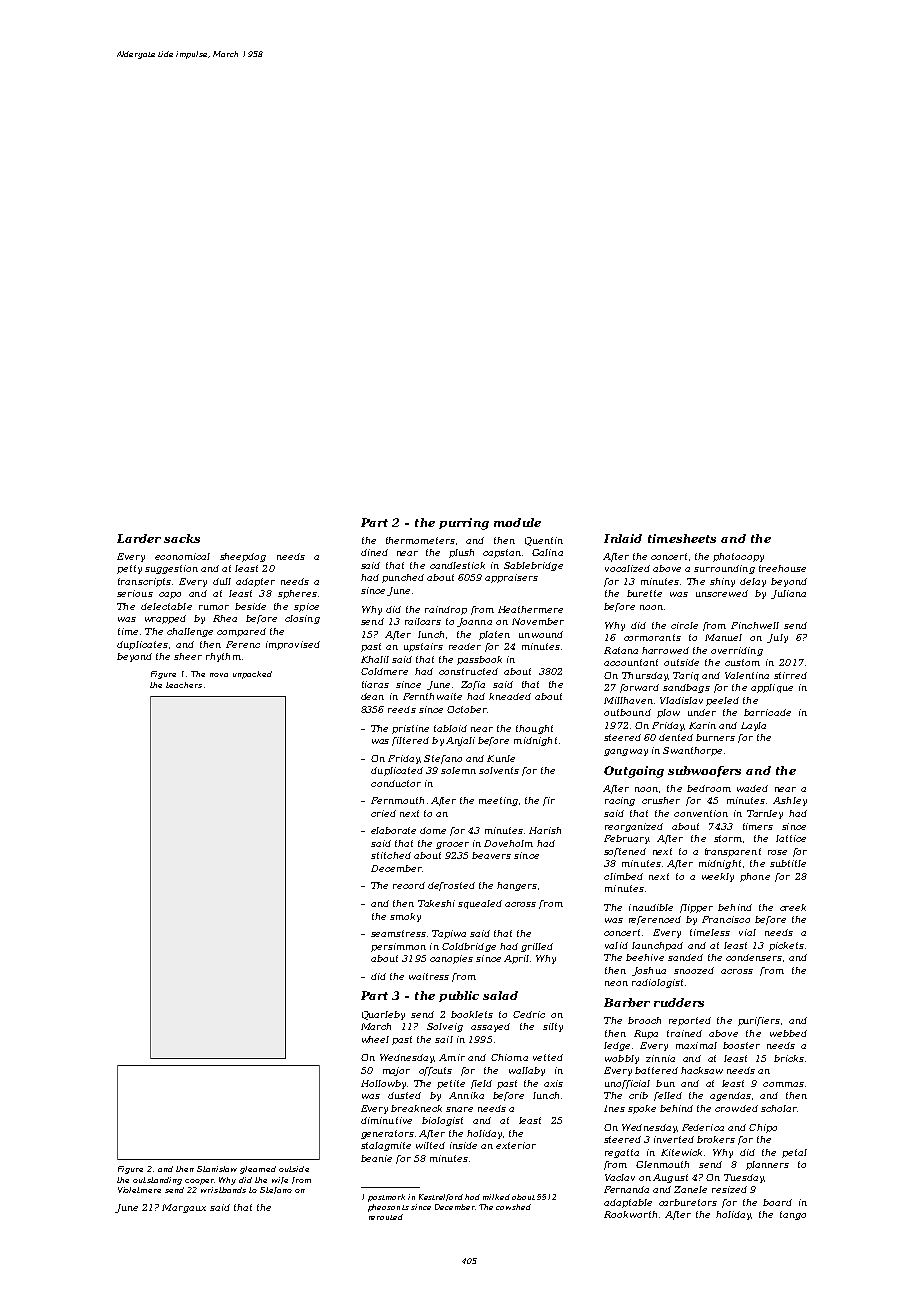  Describe the element at coordinates (794, 1153) in the page. I see `petal` at that location.
